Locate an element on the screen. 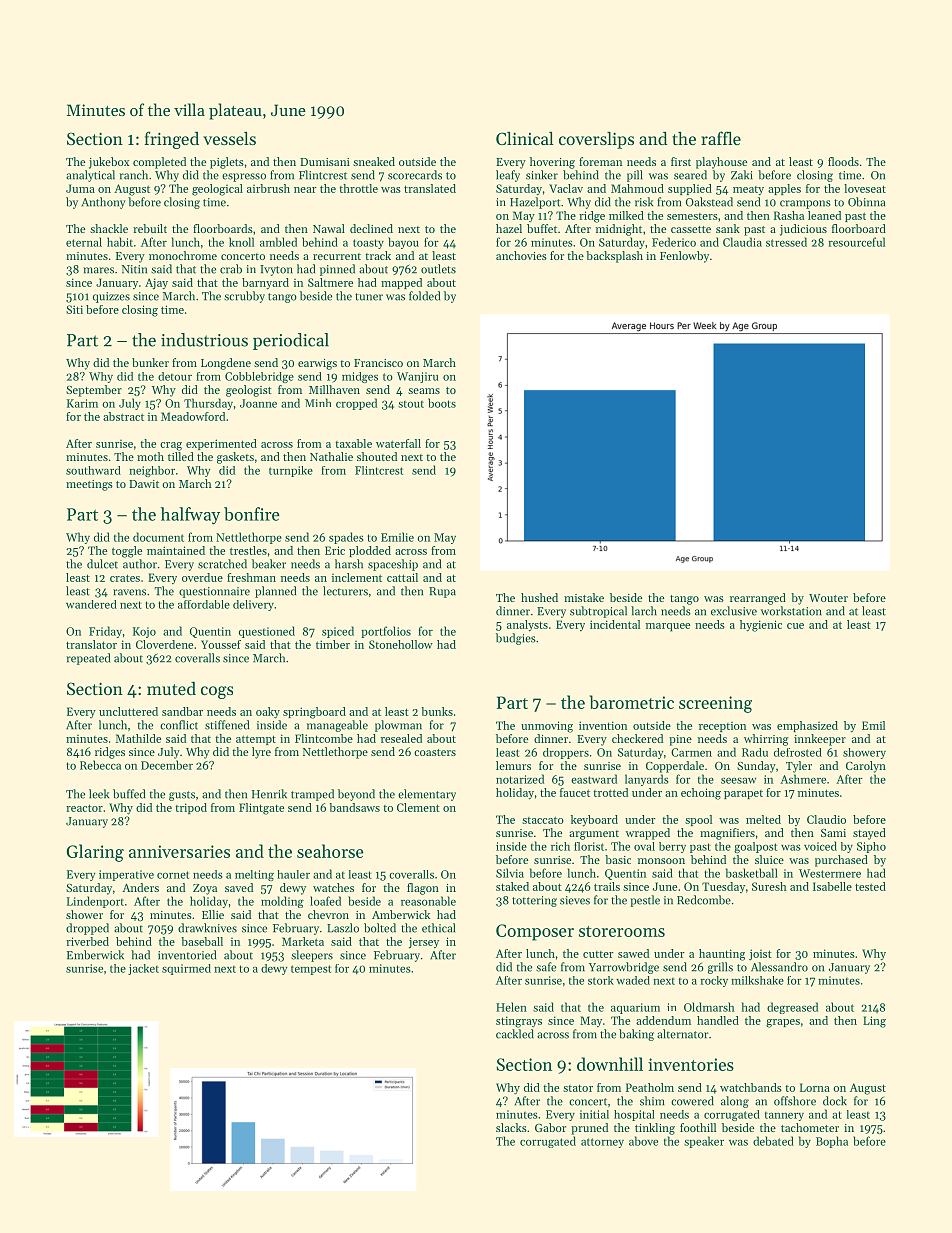 The height and width of the screenshot is (1233, 952). raffle is located at coordinates (721, 138).
